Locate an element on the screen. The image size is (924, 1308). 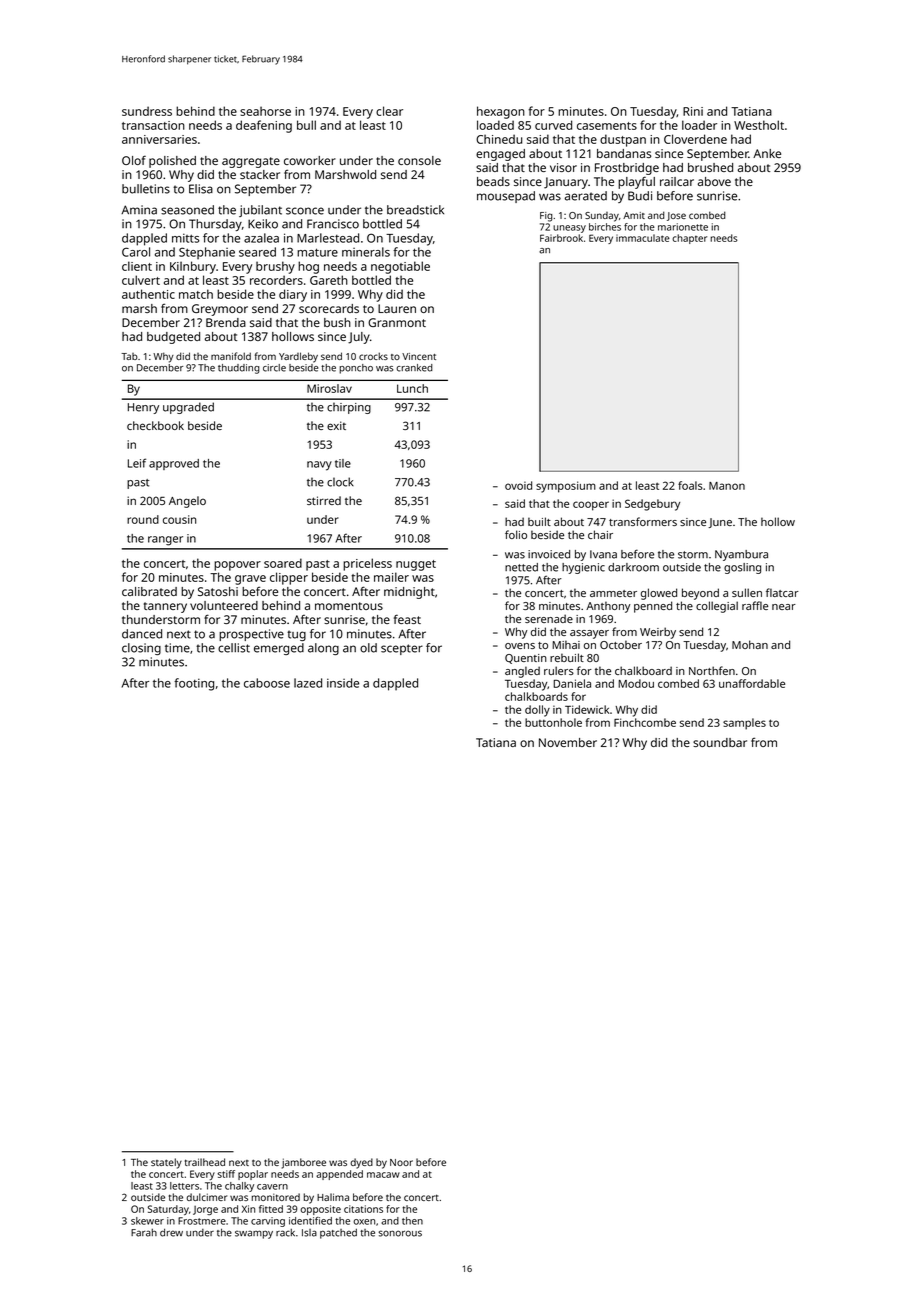
trailhead is located at coordinates (205, 1162).
